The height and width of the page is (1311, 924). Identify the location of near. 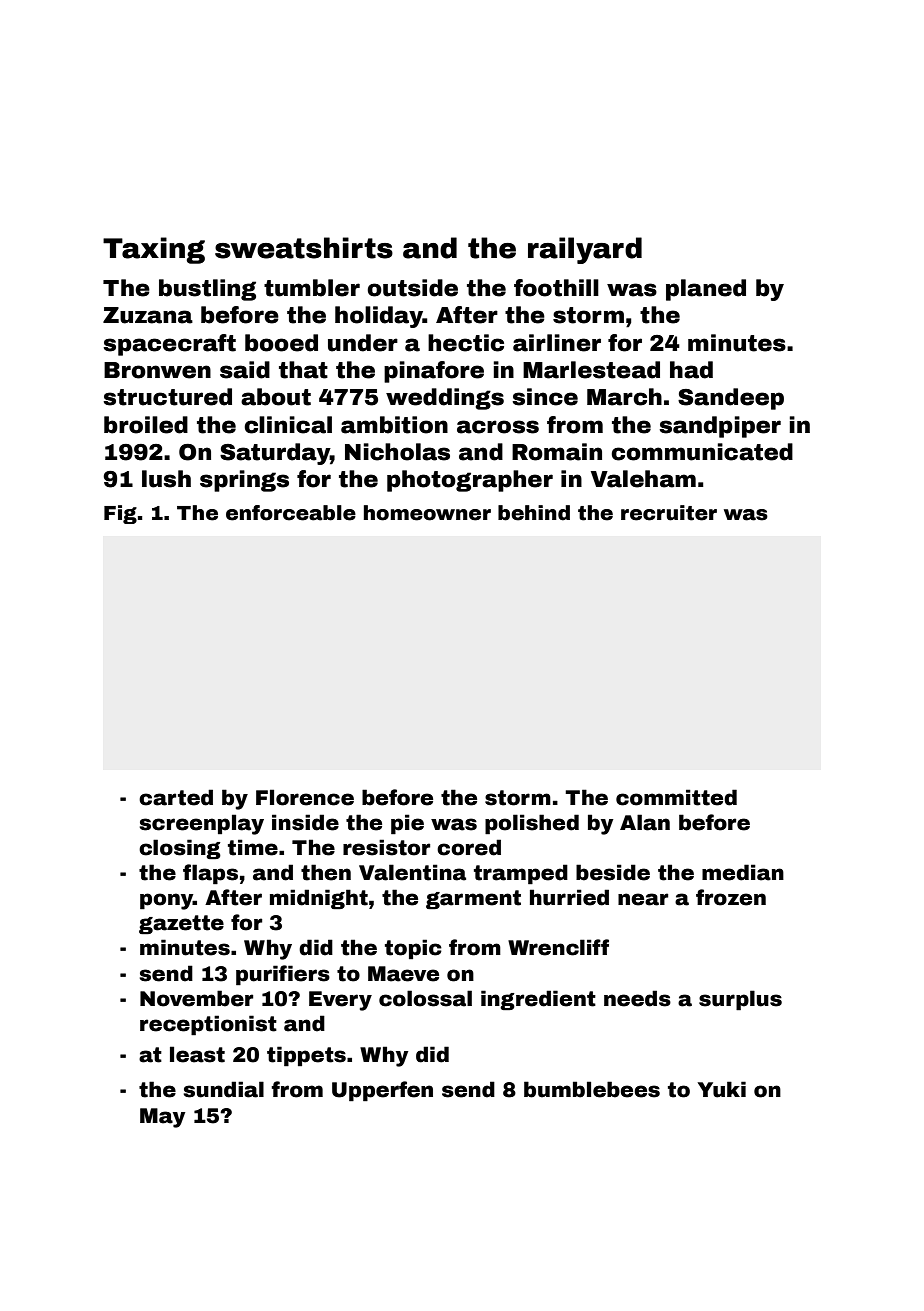
(643, 899).
